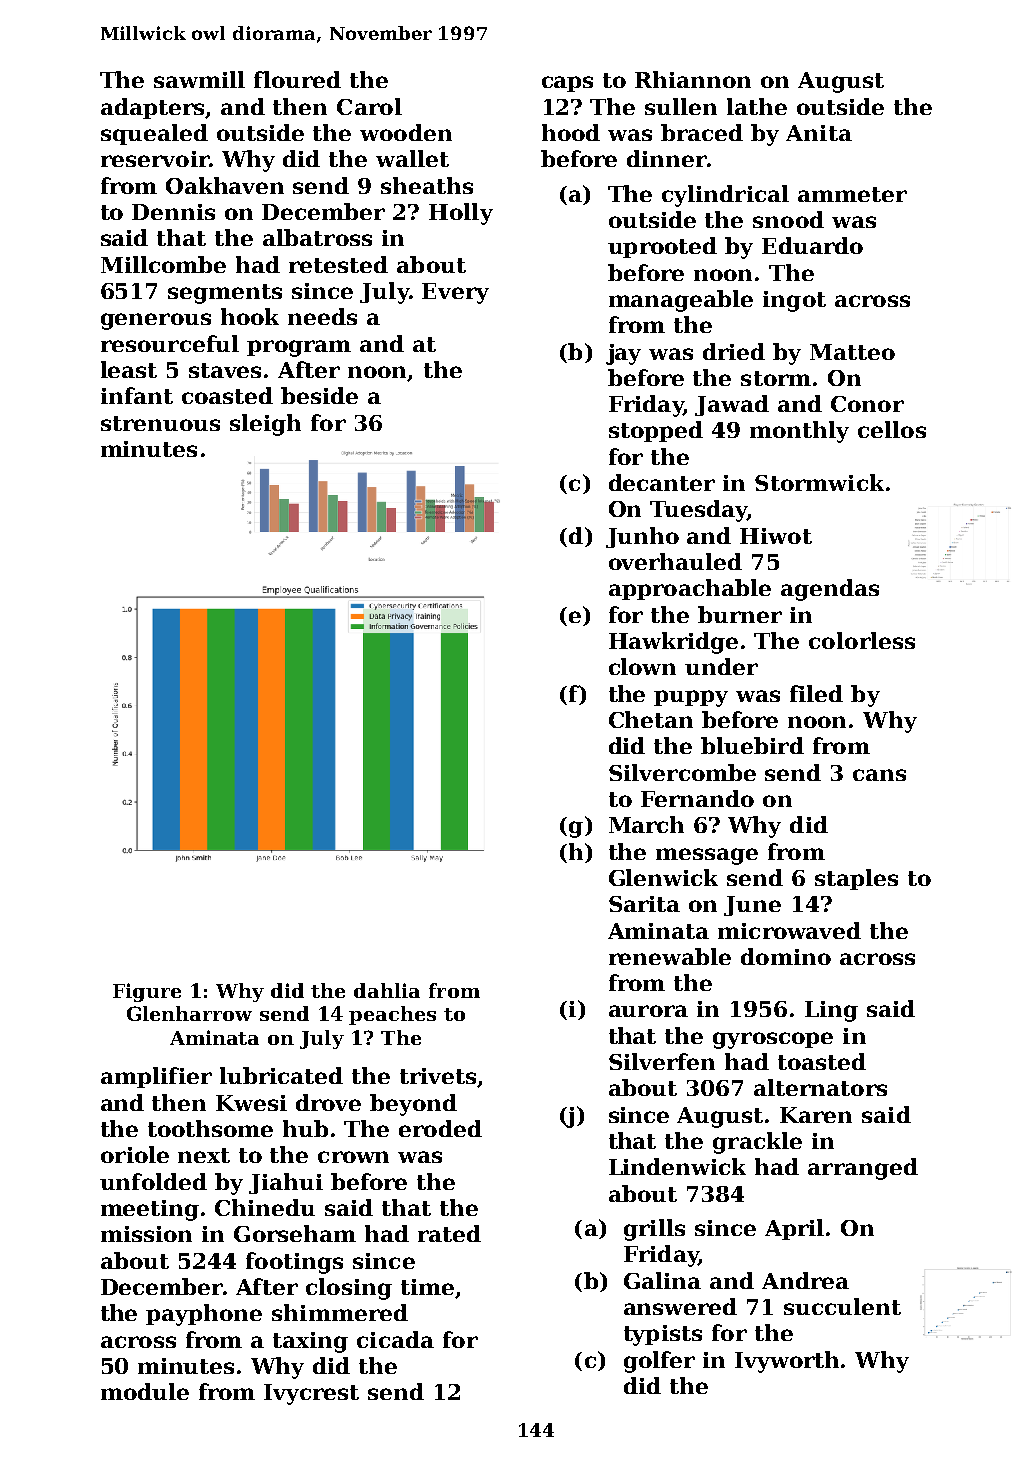 This image has height=1468, width=1033. Describe the element at coordinates (816, 693) in the image. I see `filed` at that location.
